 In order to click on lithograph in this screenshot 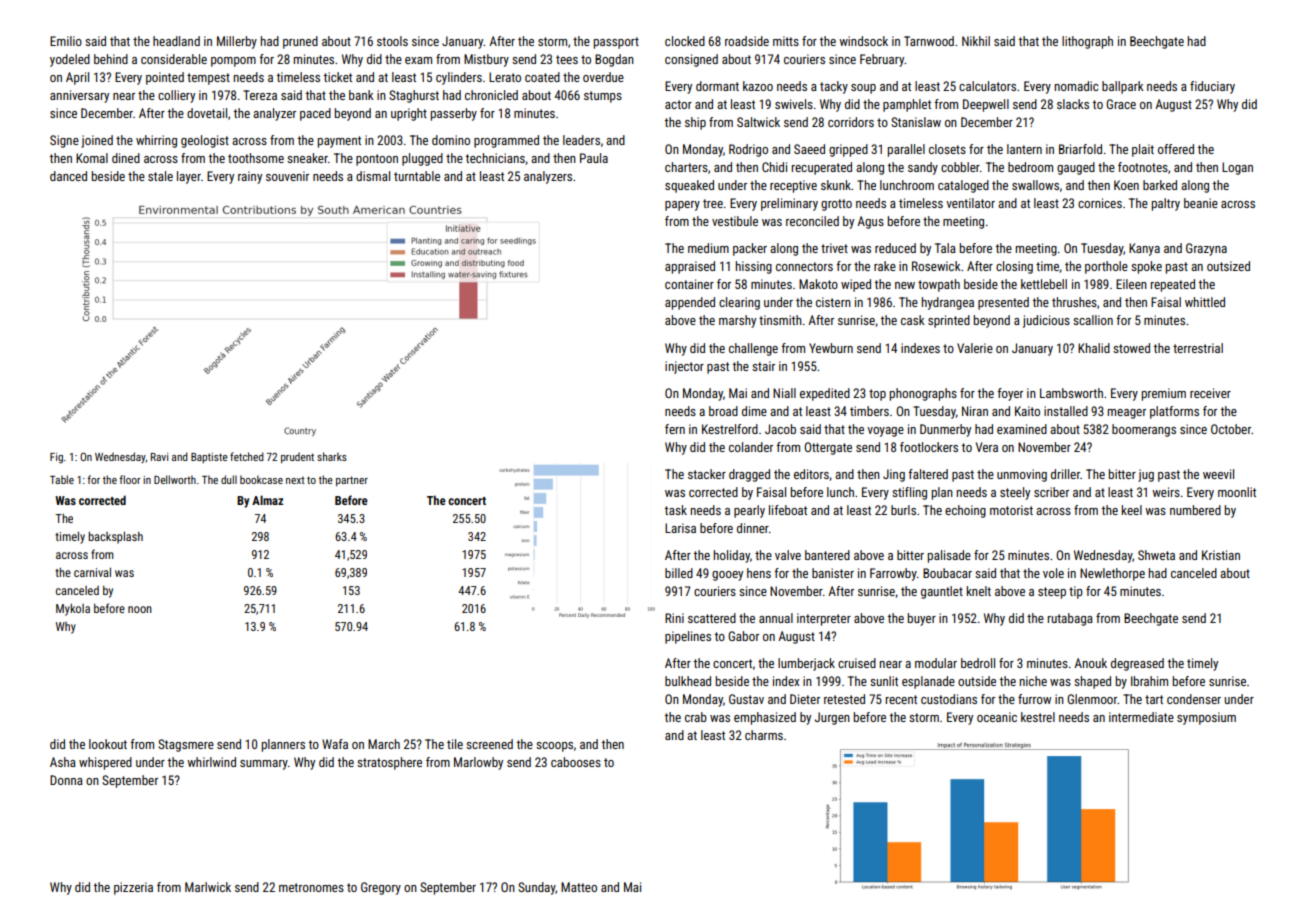, I will do `click(1087, 42)`.
